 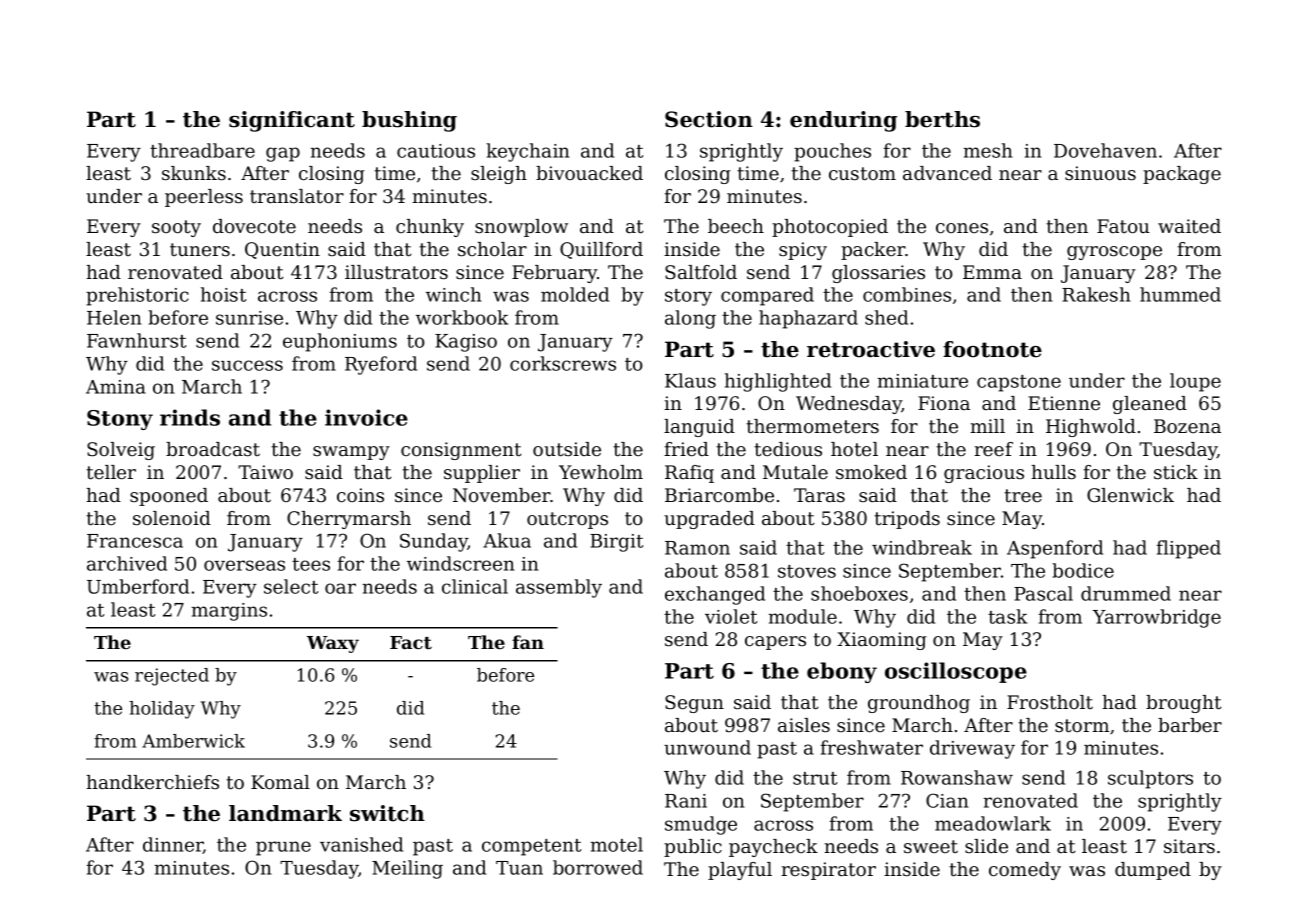 What do you see at coordinates (812, 426) in the screenshot?
I see `thermometers` at bounding box center [812, 426].
